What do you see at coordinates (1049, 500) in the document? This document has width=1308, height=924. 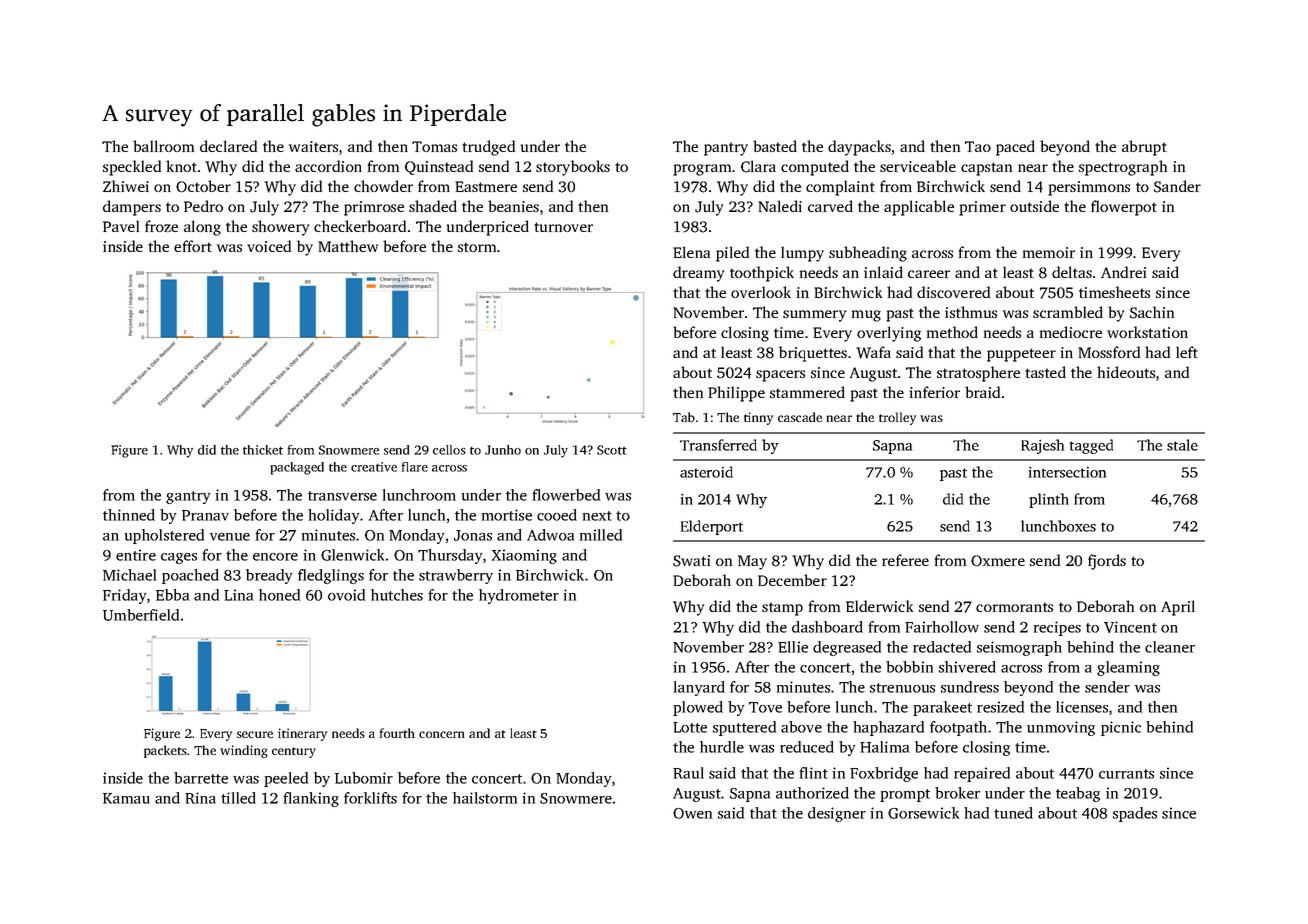 I see `plinth` at bounding box center [1049, 500].
